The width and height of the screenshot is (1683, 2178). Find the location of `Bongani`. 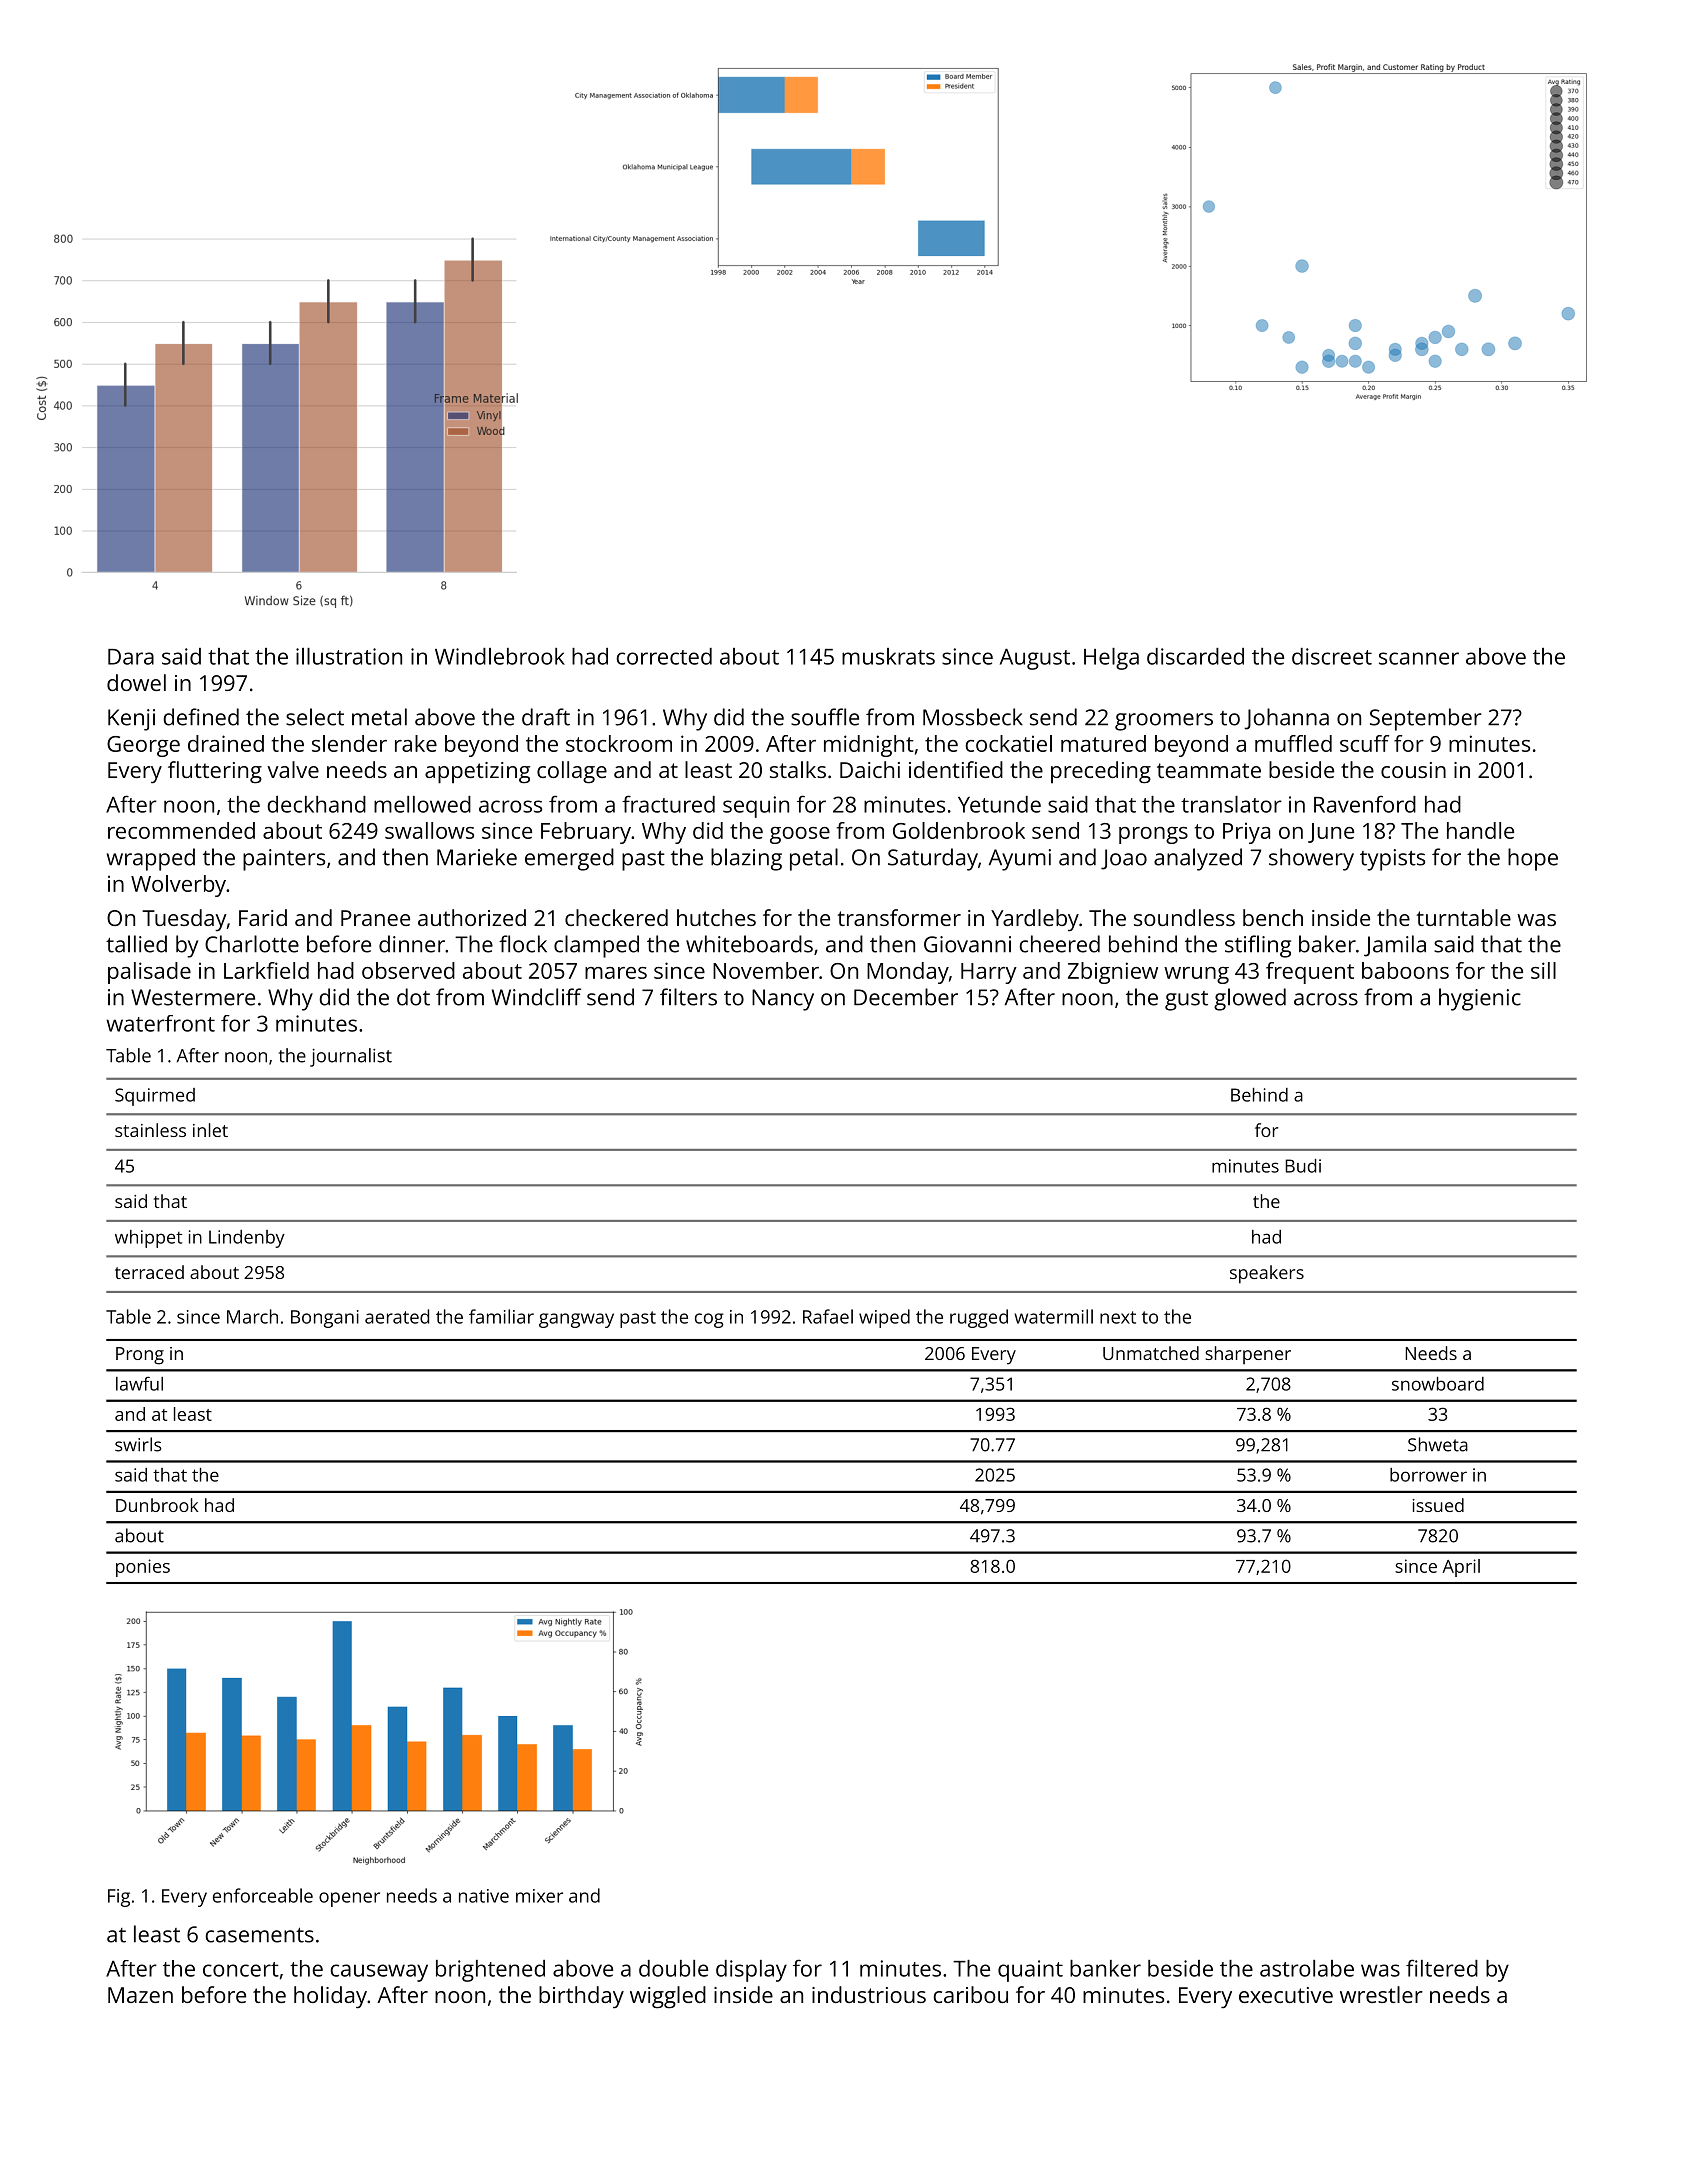

Bongani is located at coordinates (325, 1319).
